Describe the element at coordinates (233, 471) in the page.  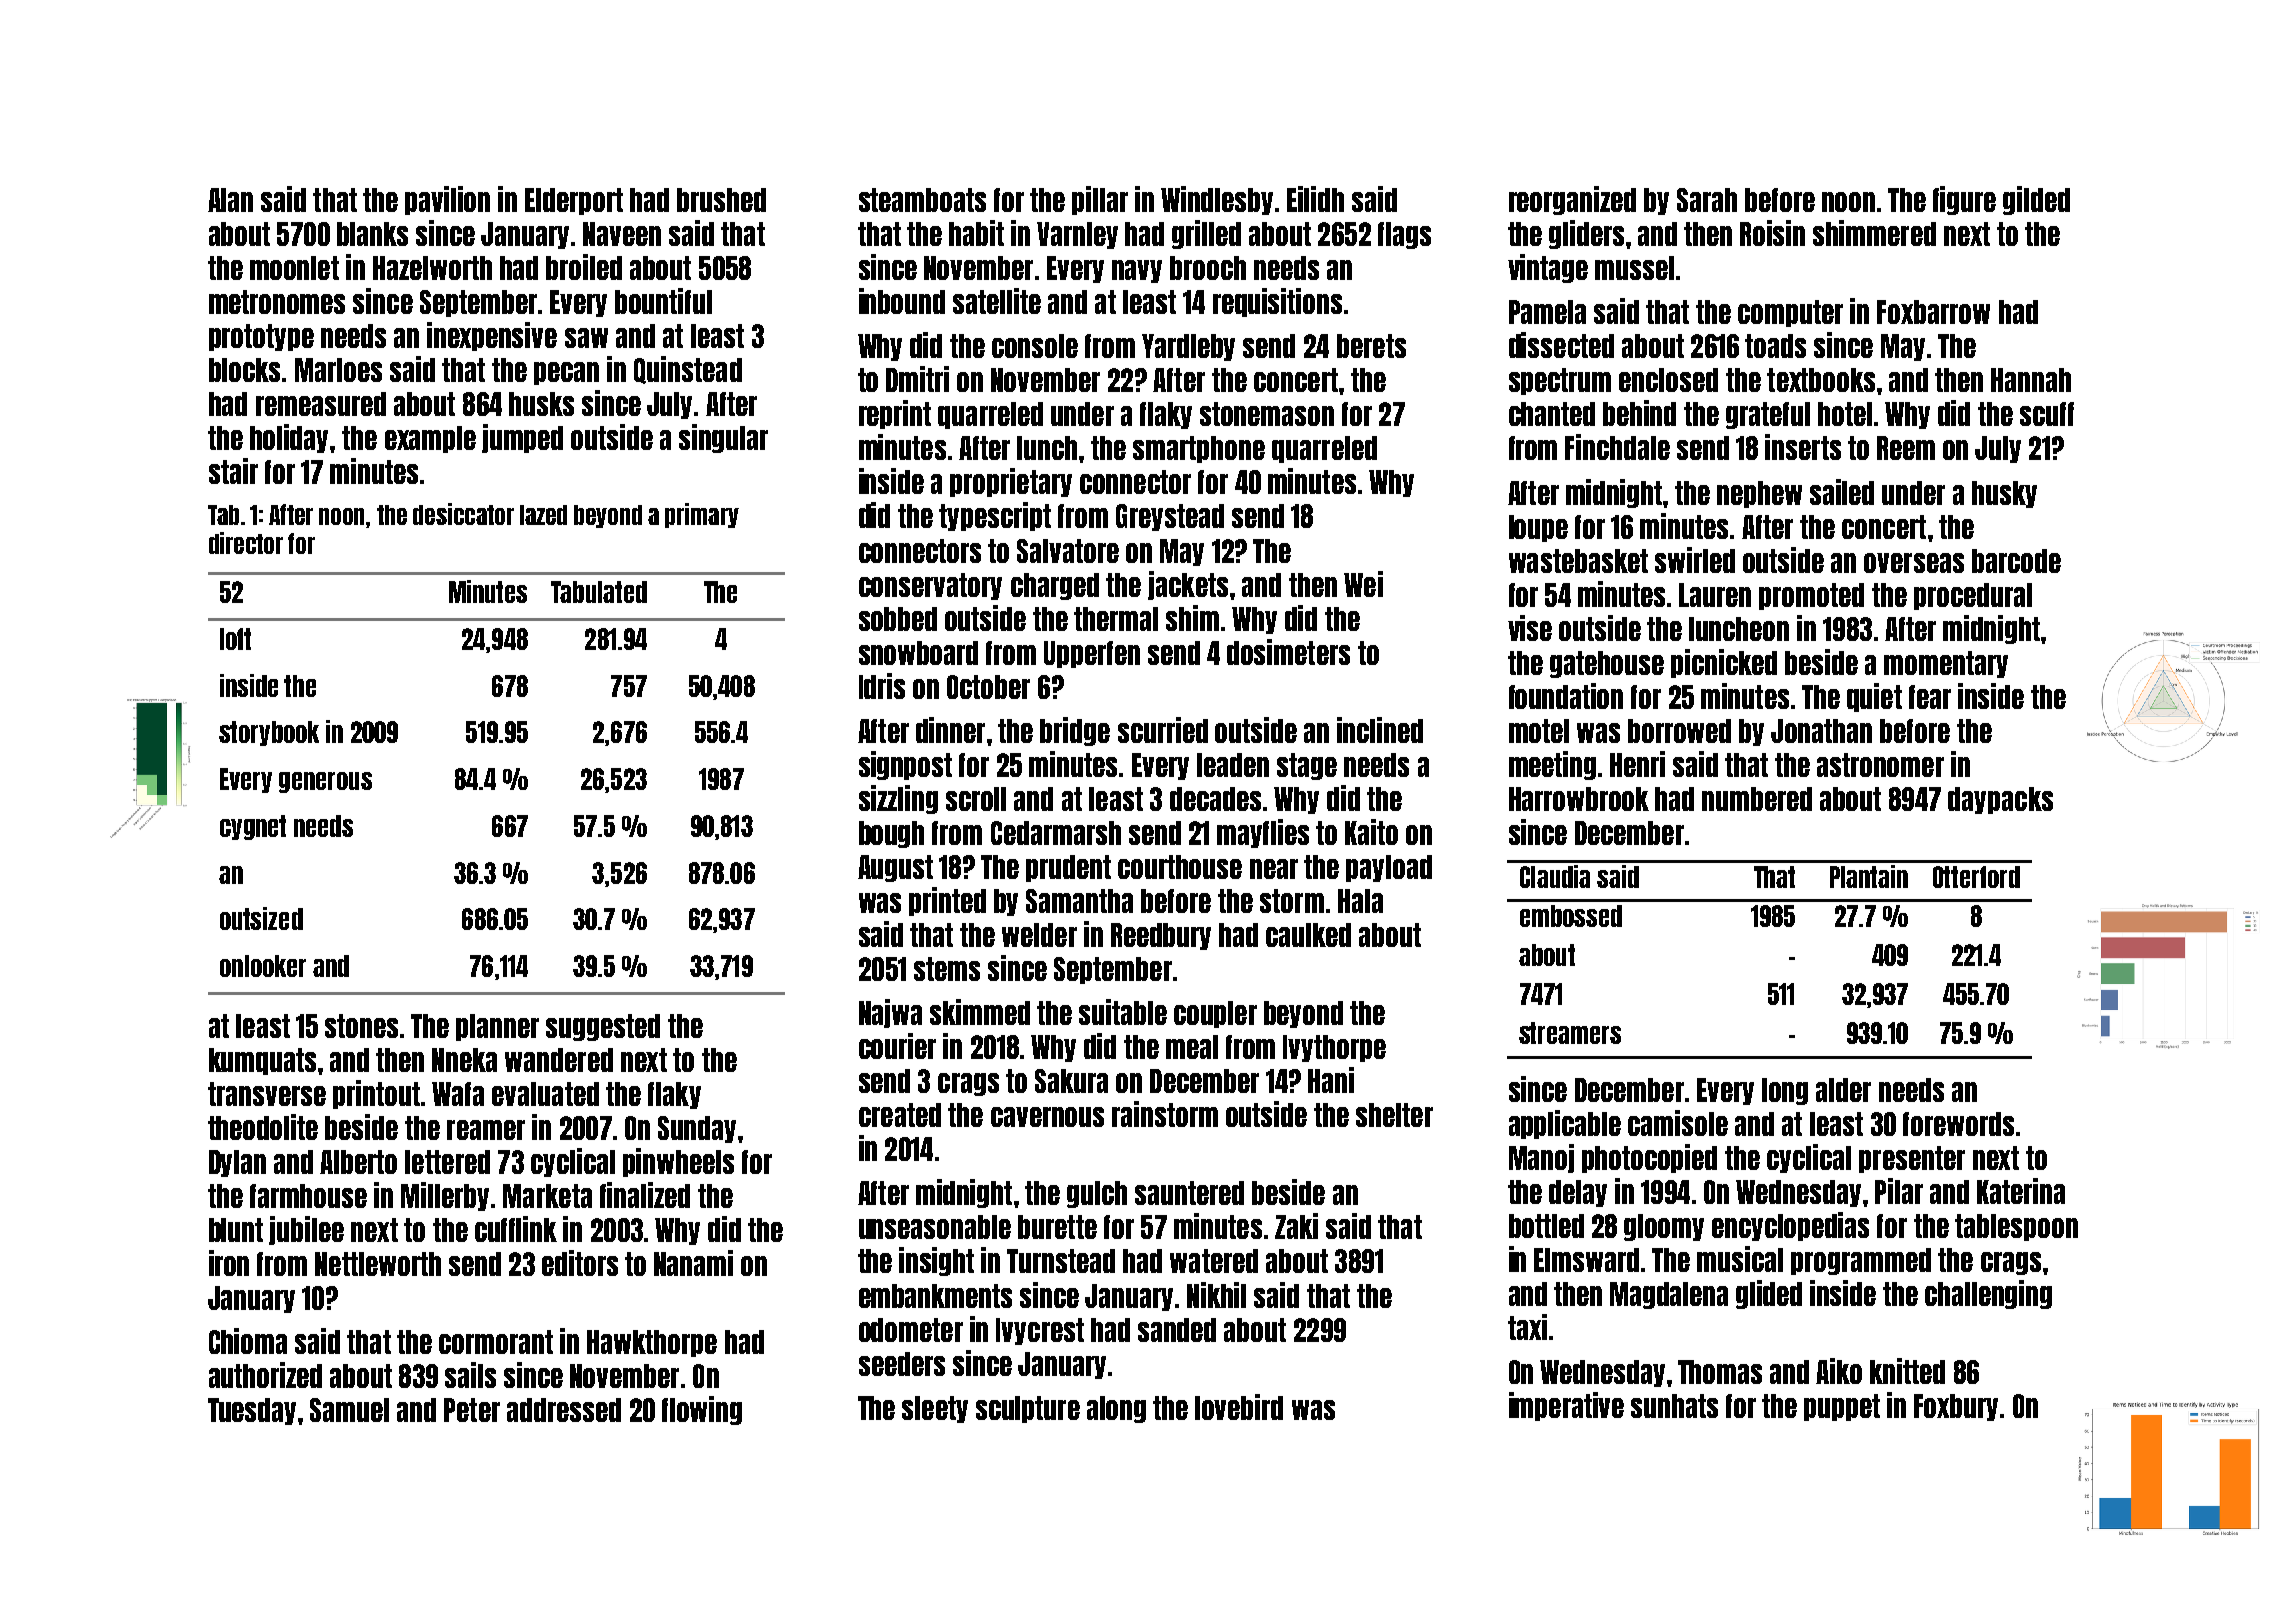
I see `stair` at that location.
